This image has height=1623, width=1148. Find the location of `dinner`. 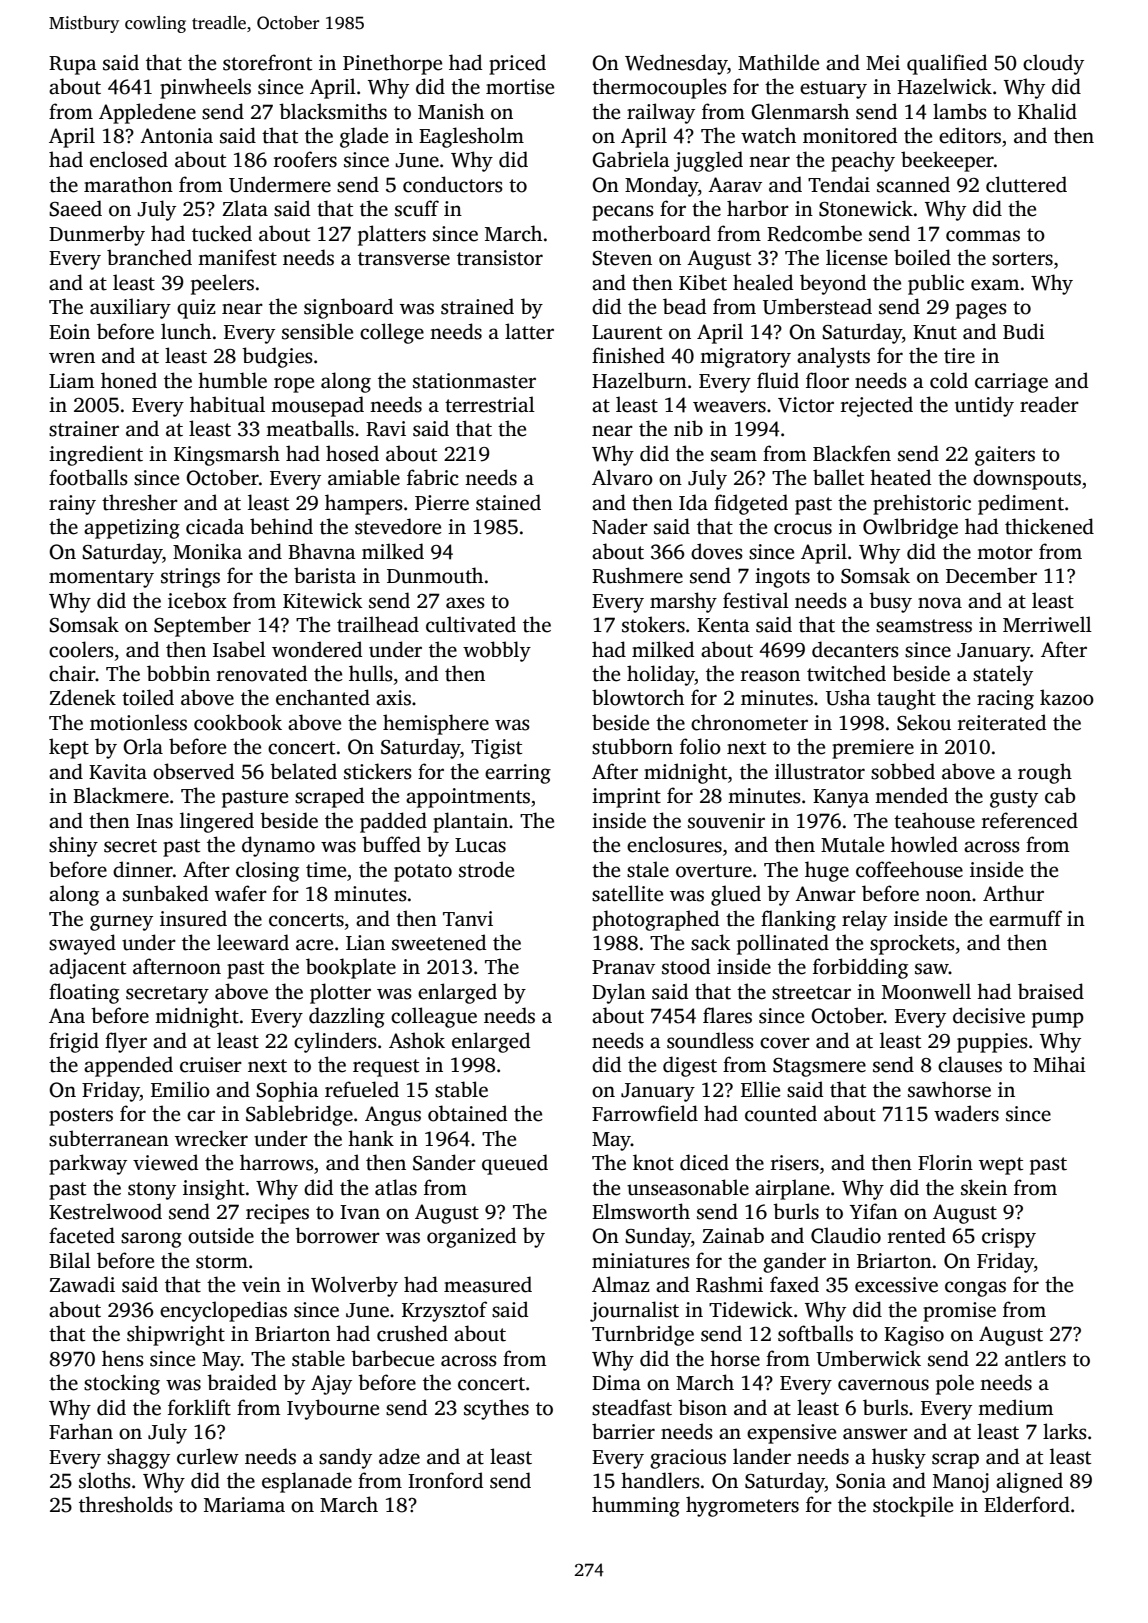

dinner is located at coordinates (143, 869).
